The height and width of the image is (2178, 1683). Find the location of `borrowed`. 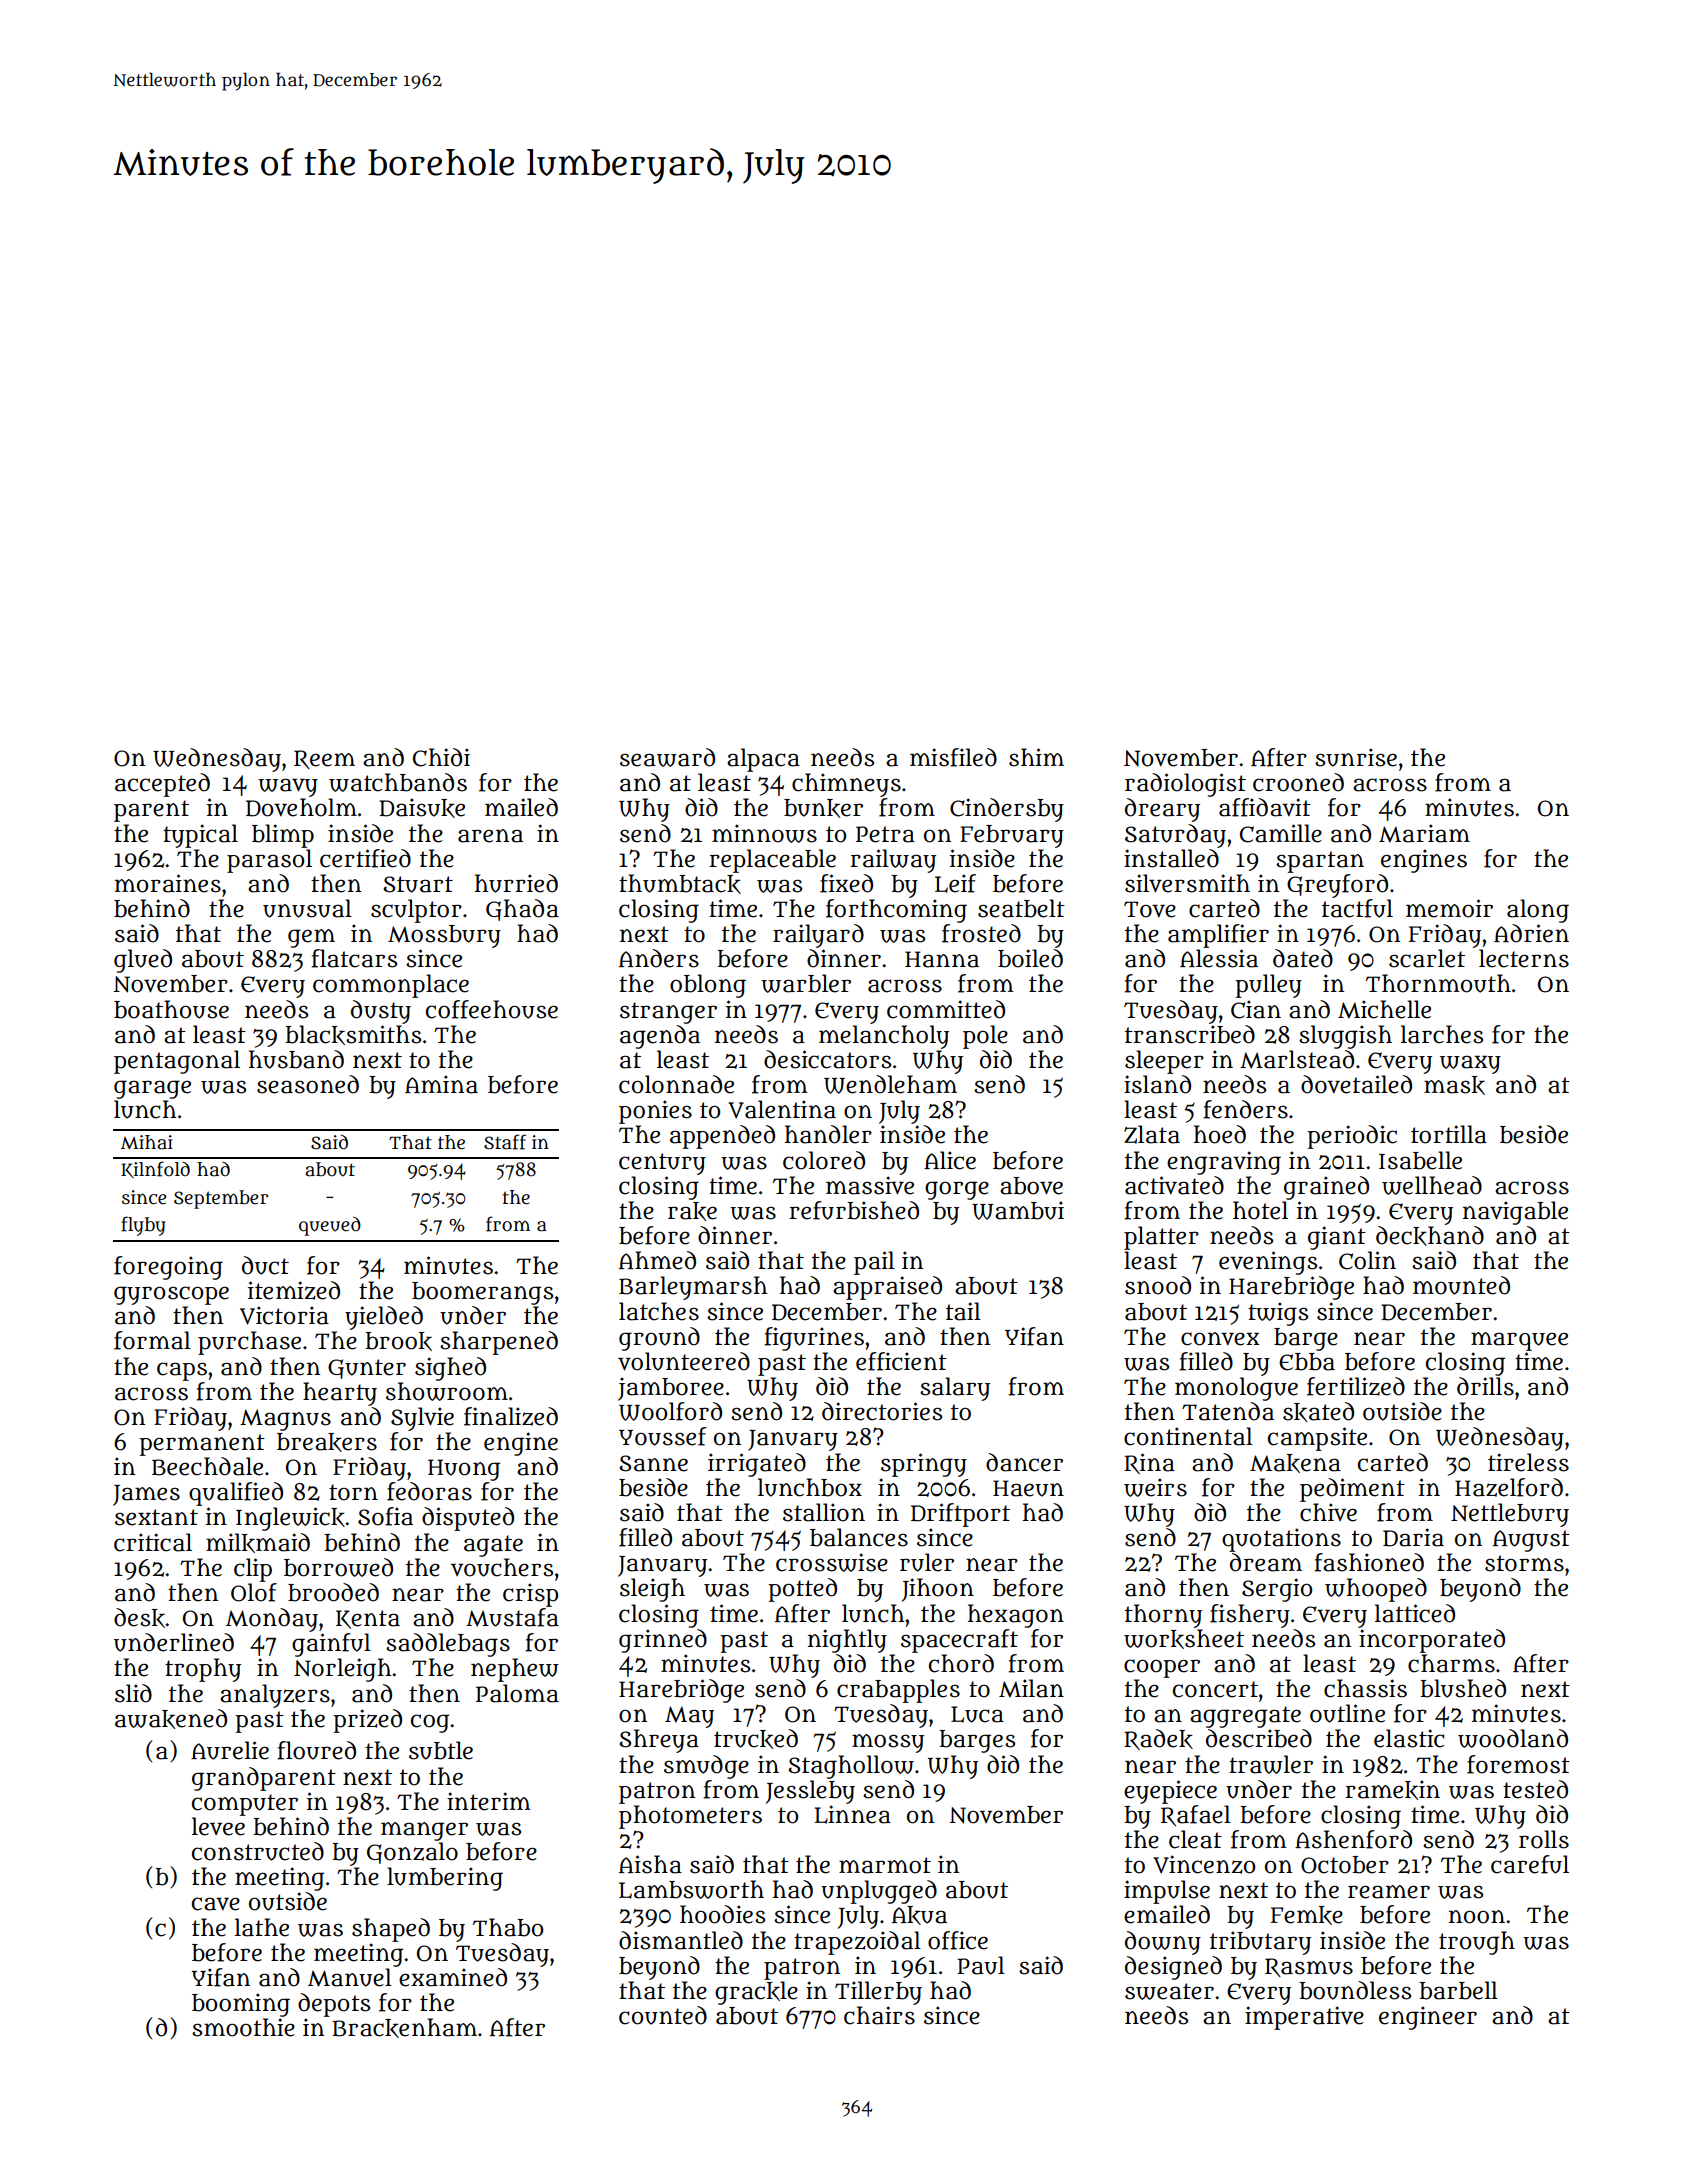

borrowed is located at coordinates (338, 1567).
